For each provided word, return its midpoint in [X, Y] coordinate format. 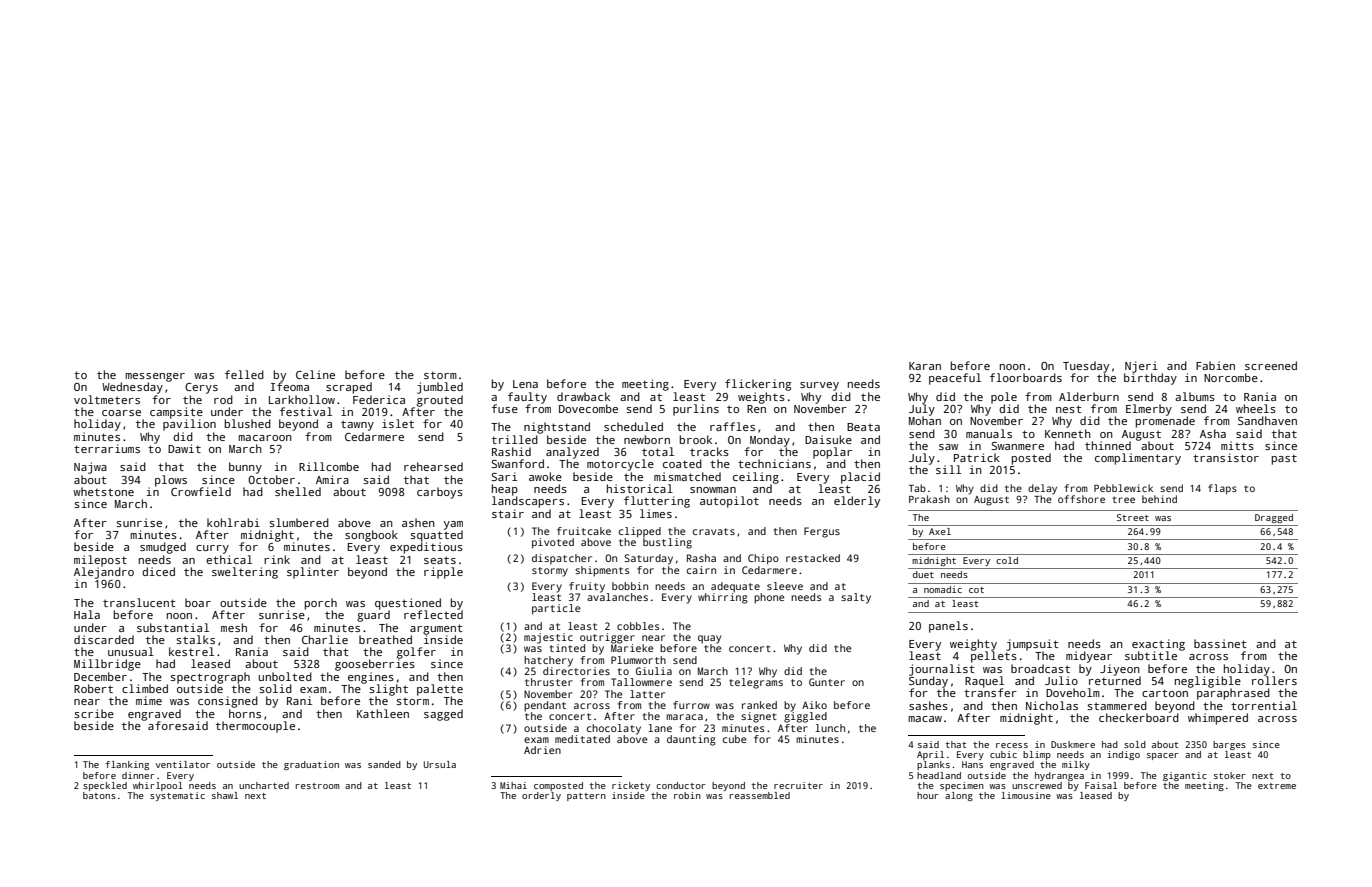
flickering [758, 385]
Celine [315, 374]
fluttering [657, 502]
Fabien [1215, 365]
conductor [681, 785]
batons [99, 795]
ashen [418, 522]
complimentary [1138, 459]
